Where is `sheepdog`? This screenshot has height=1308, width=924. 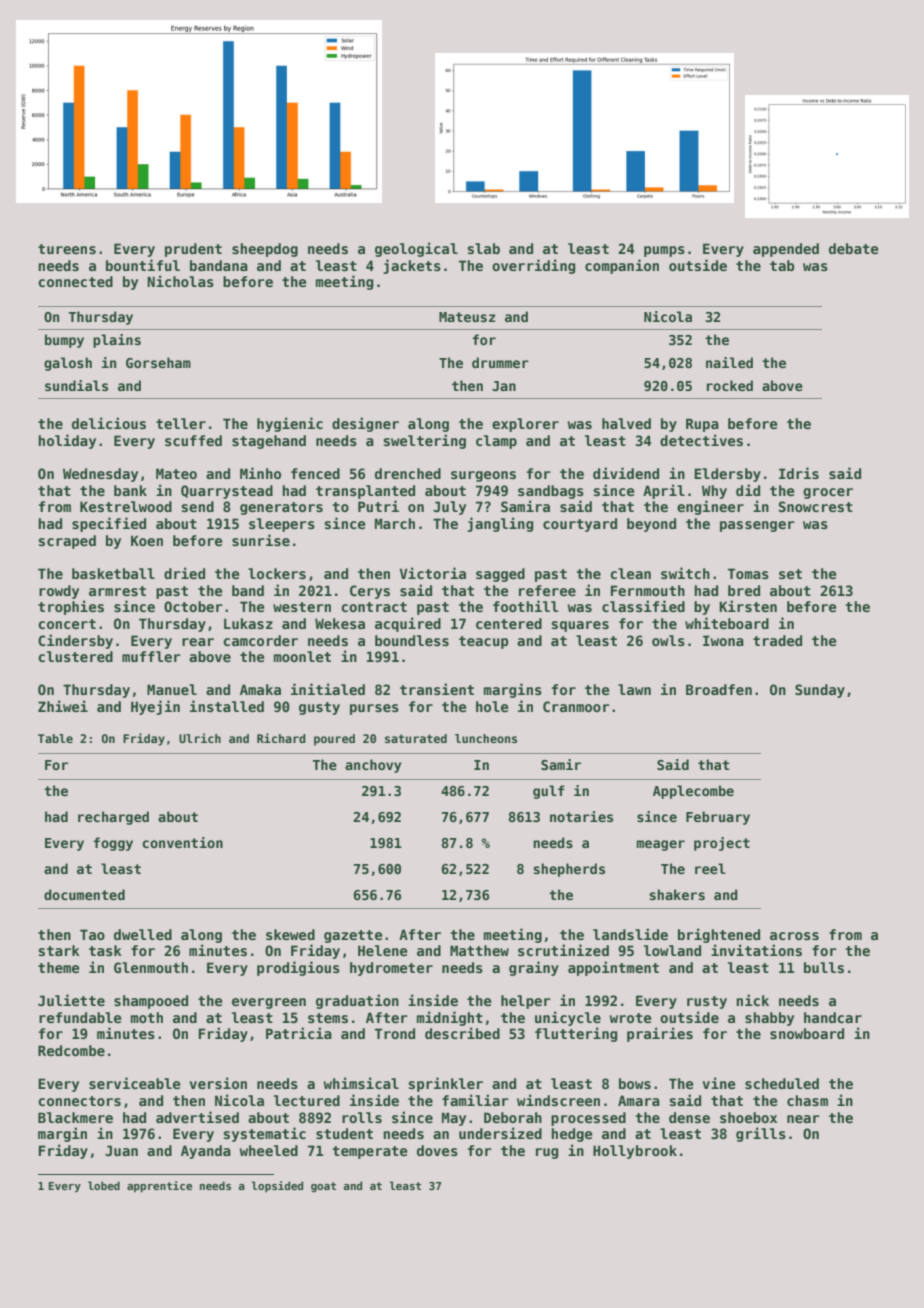 sheepdog is located at coordinates (265, 250).
